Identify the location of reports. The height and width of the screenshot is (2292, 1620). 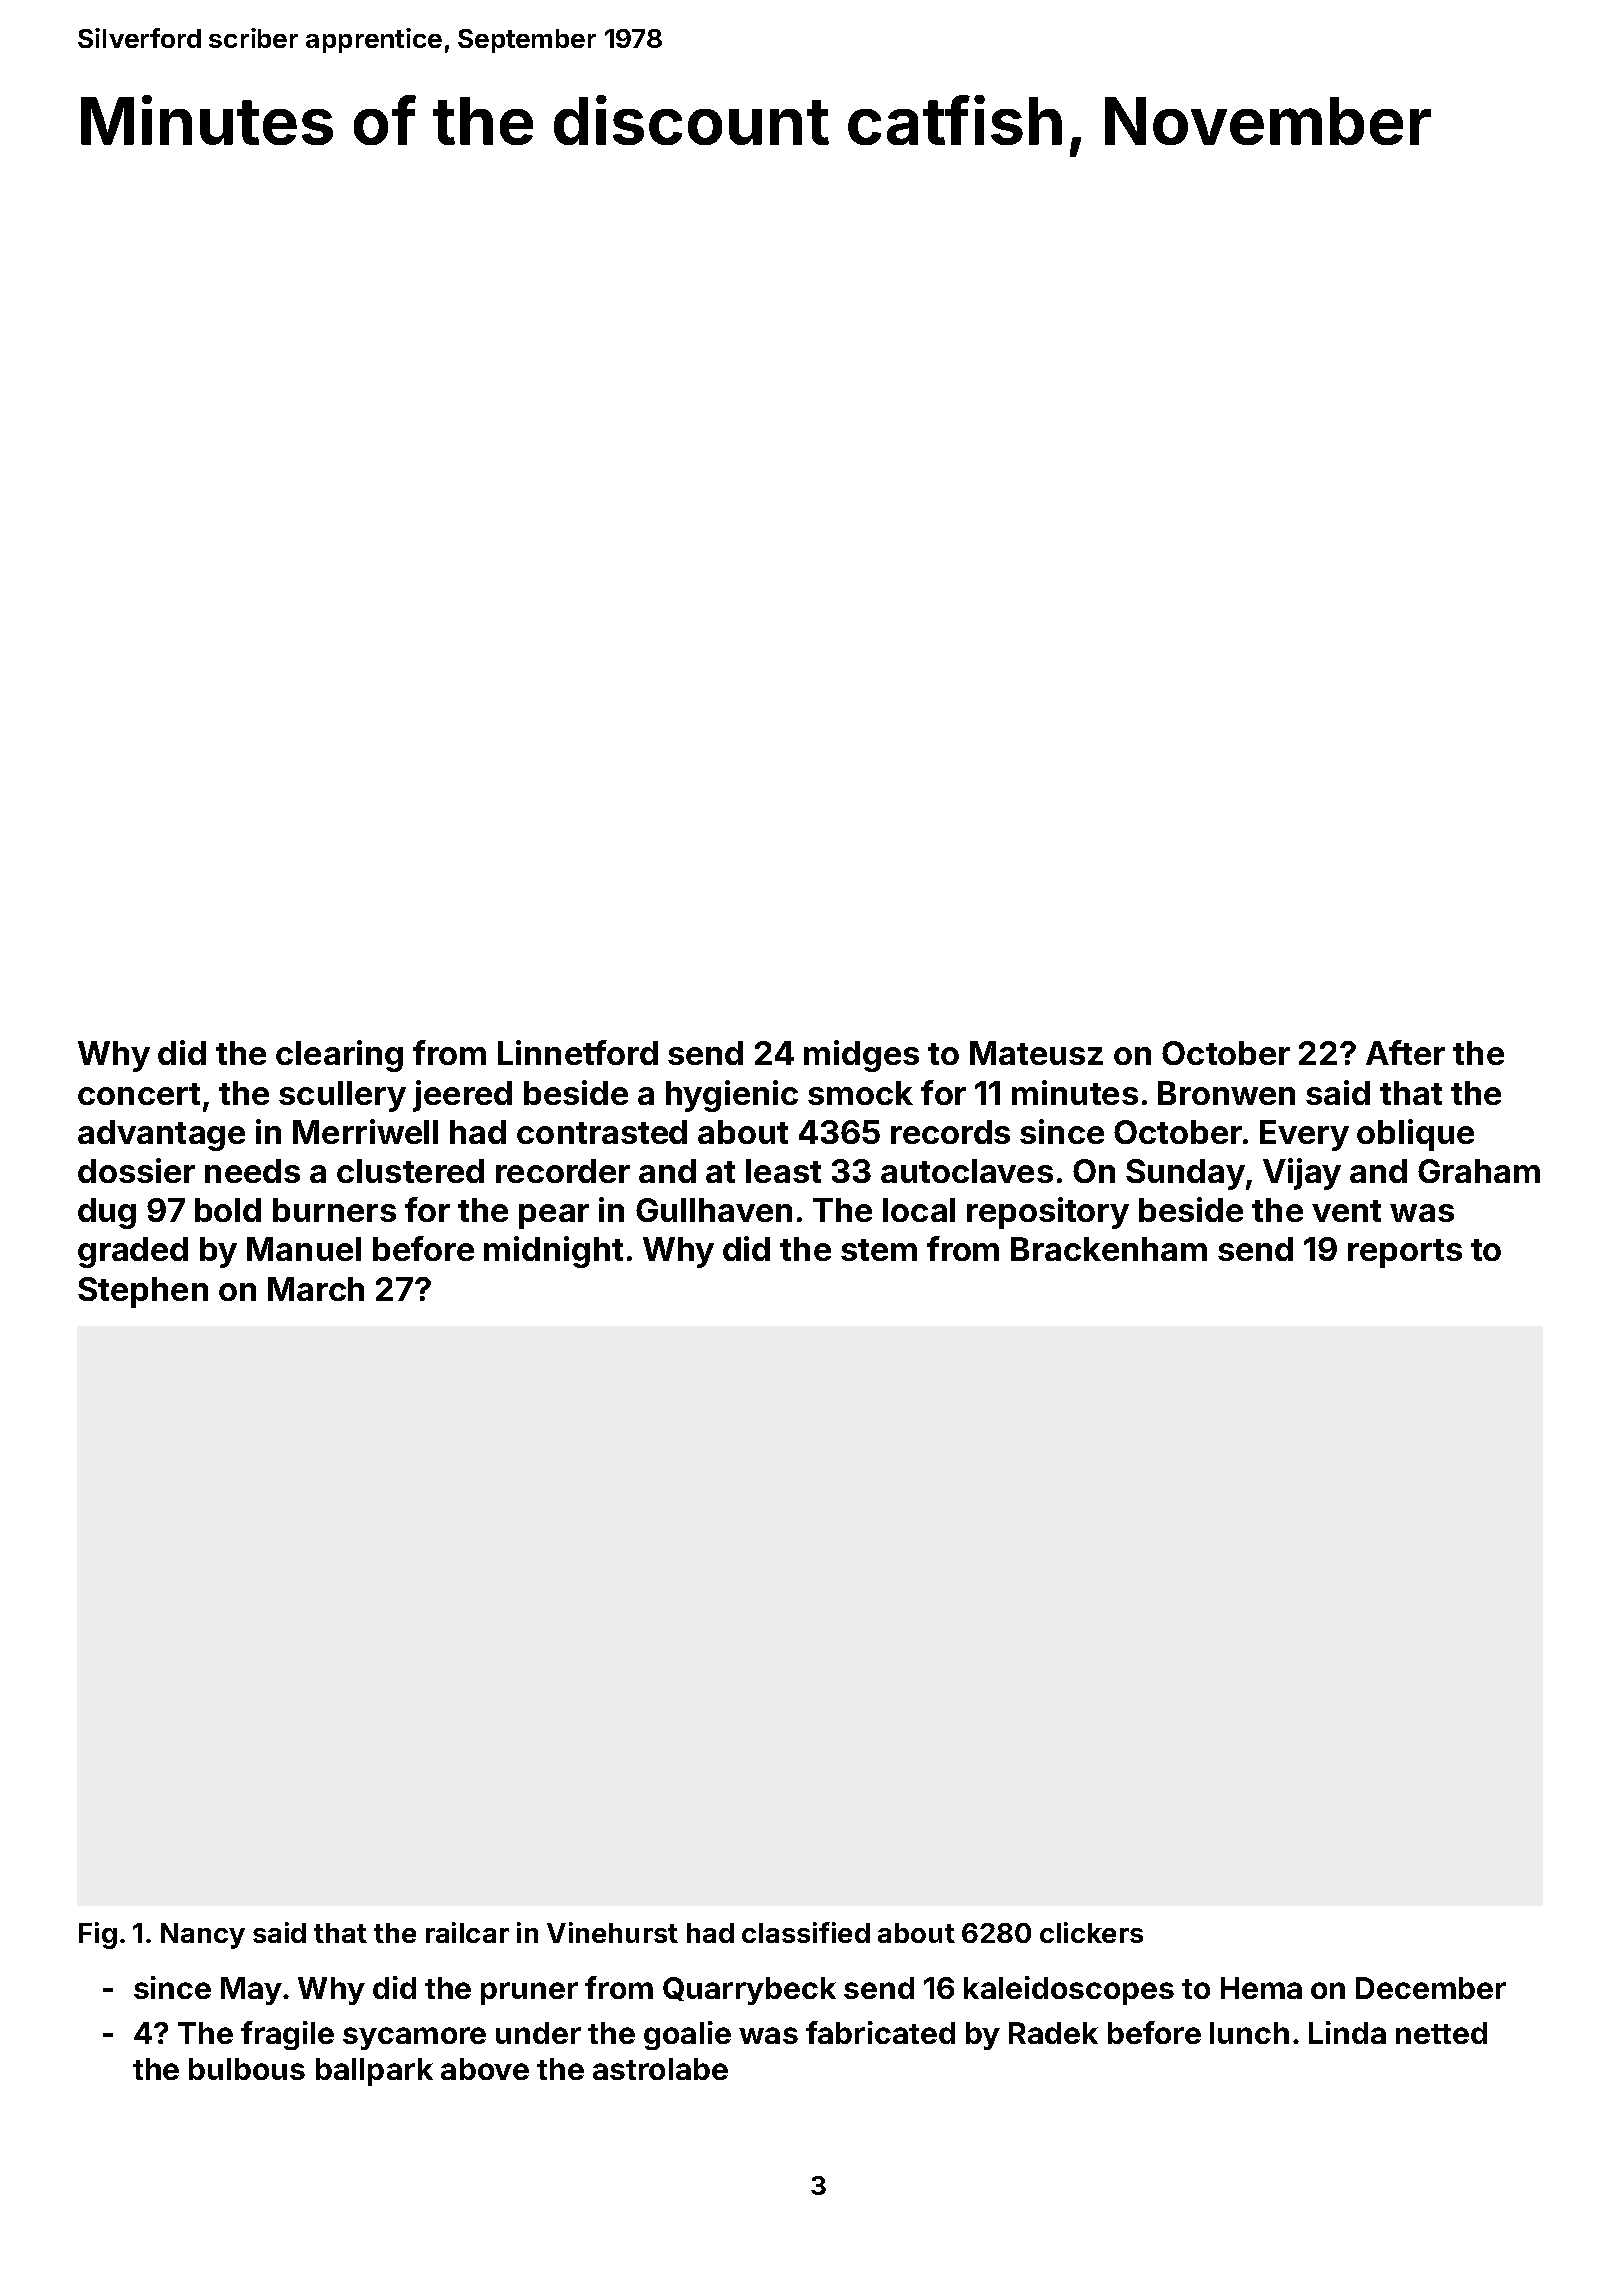
(1405, 1253).
